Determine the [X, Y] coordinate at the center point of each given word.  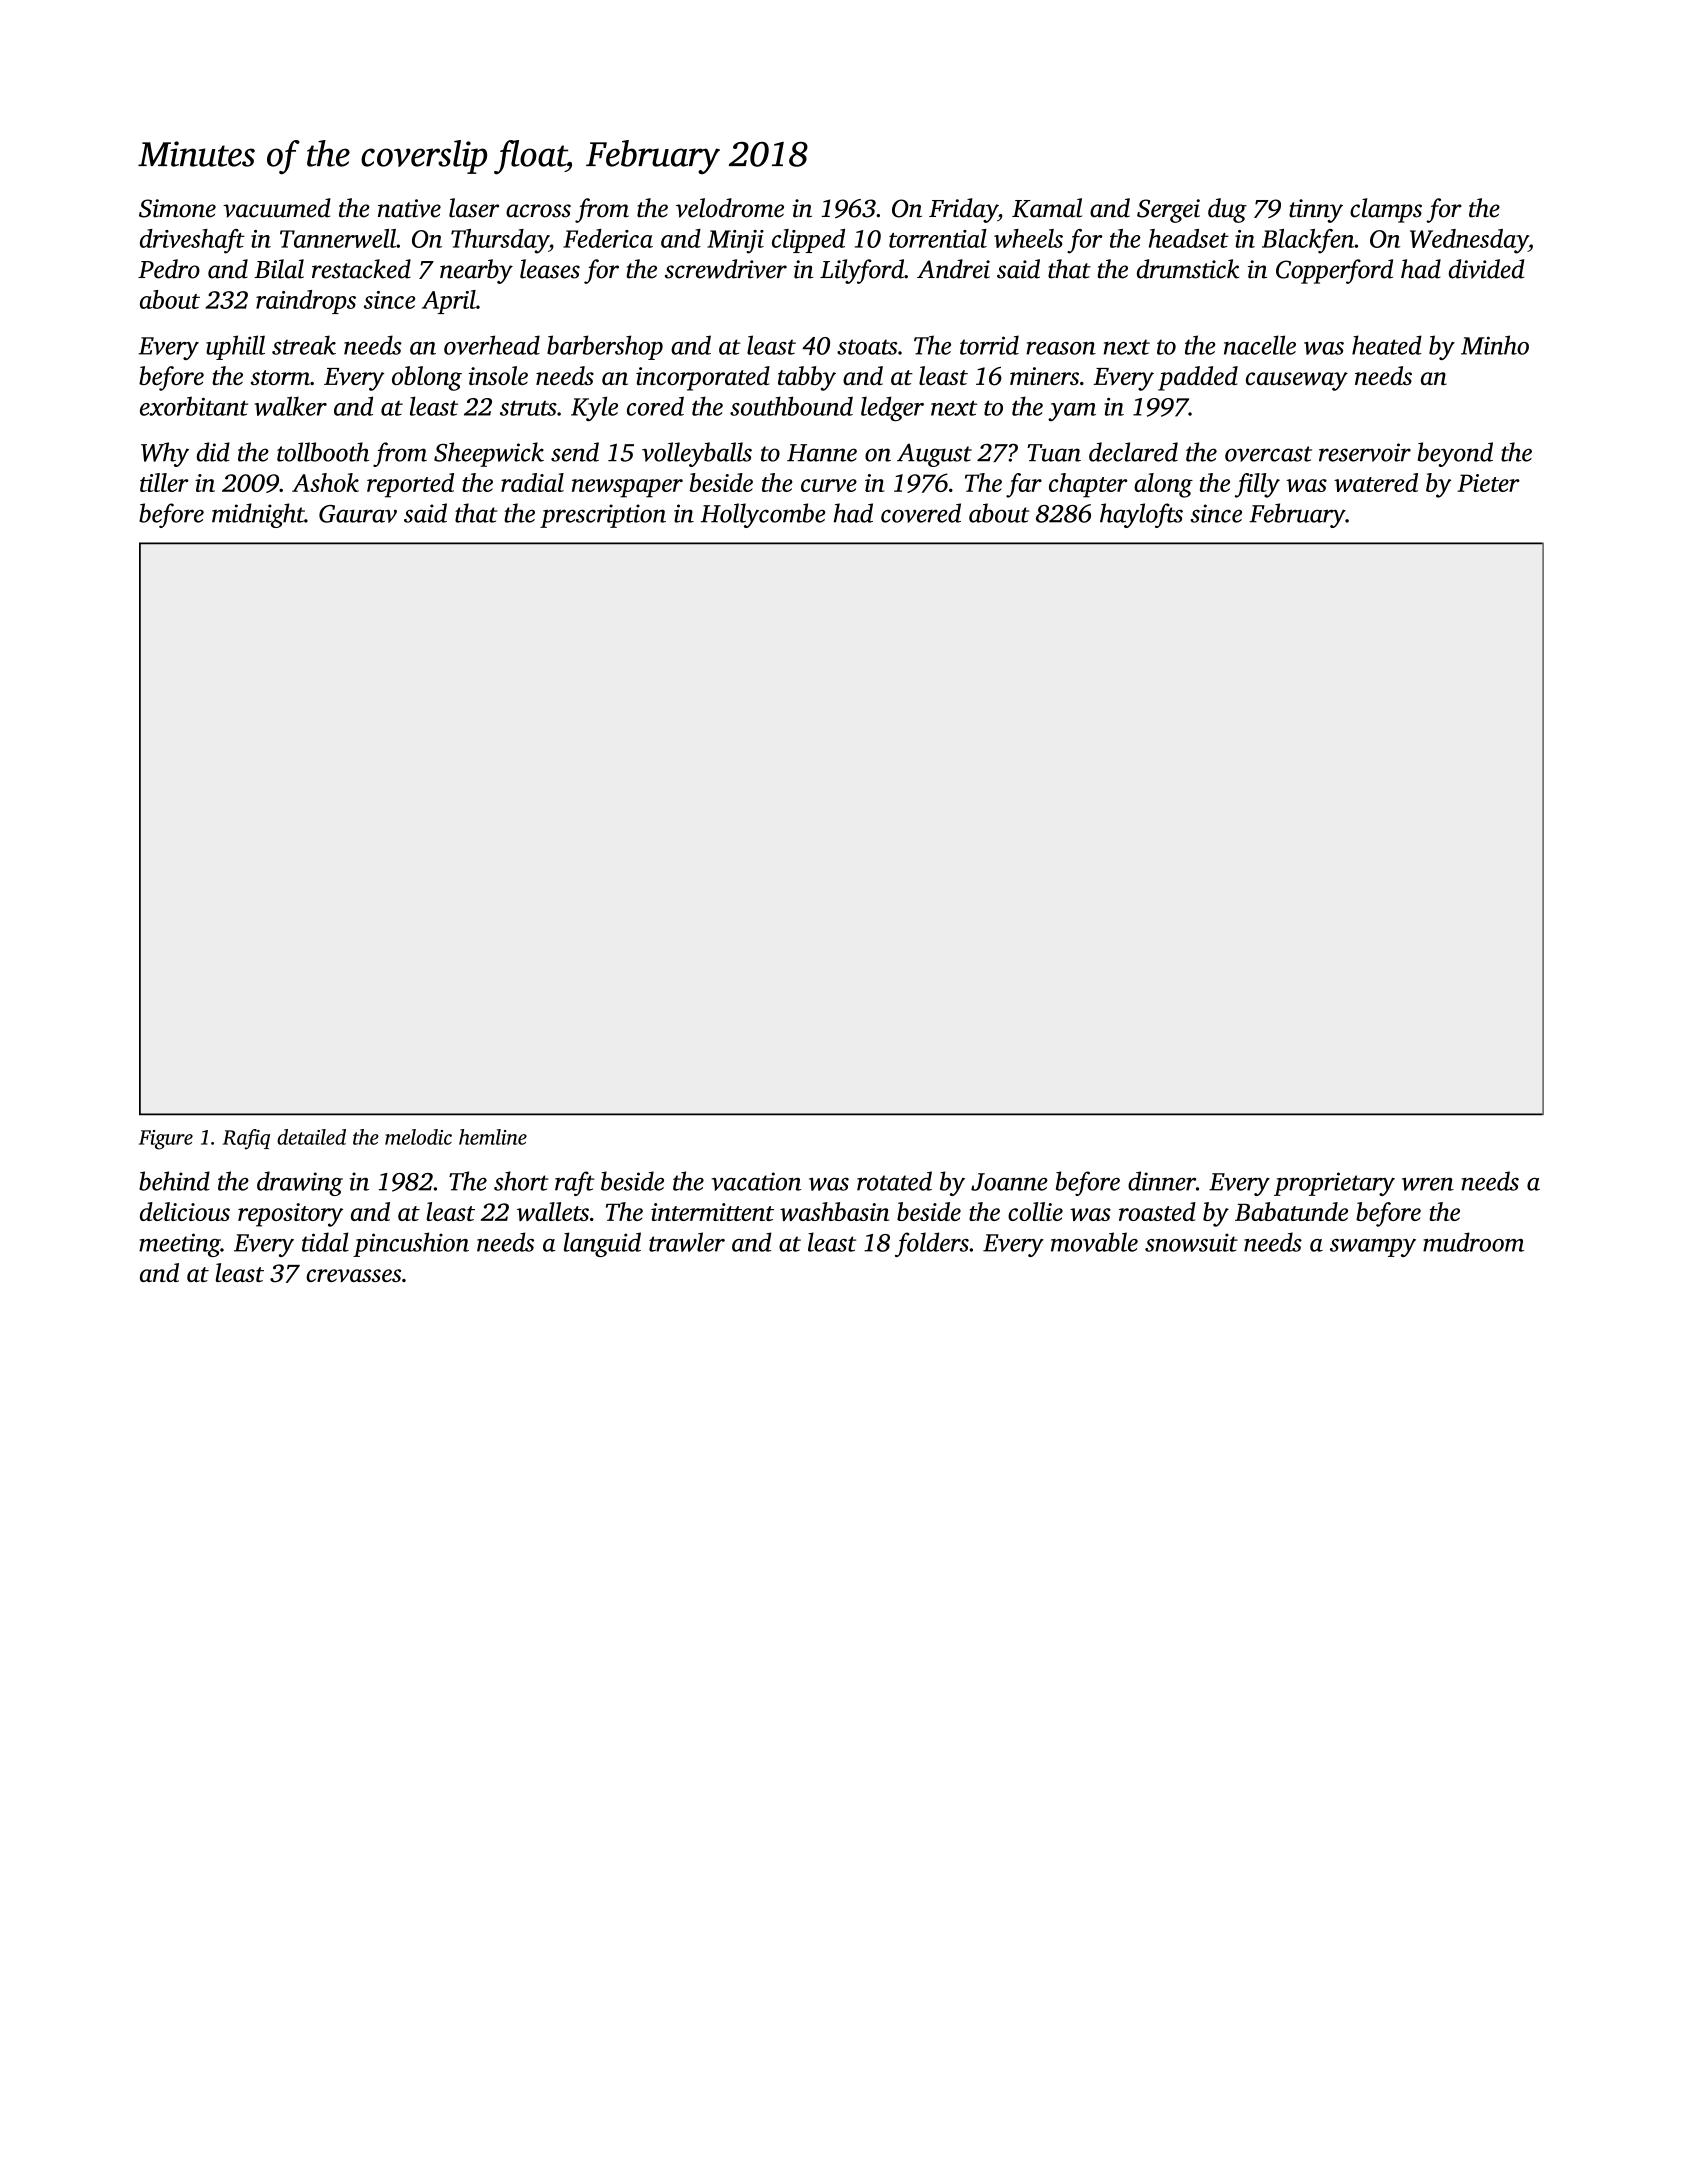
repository [290, 1215]
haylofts [1141, 515]
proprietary [1334, 1184]
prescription [603, 516]
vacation [756, 1181]
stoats [867, 347]
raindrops [306, 302]
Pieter [1489, 483]
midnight [258, 515]
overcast [1268, 454]
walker [290, 406]
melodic [418, 1137]
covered [921, 513]
